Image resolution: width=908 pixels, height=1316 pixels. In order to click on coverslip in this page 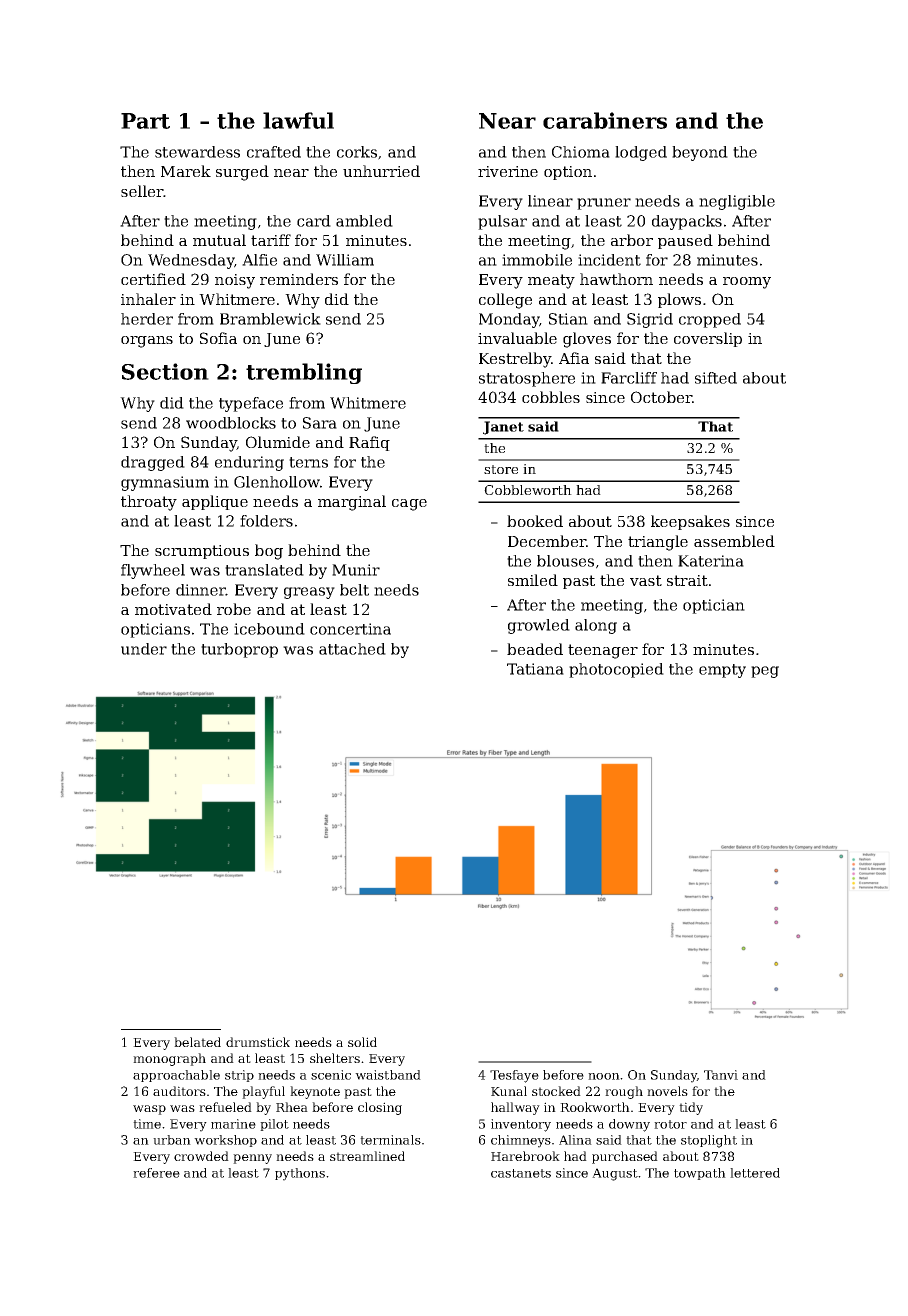, I will do `click(708, 339)`.
